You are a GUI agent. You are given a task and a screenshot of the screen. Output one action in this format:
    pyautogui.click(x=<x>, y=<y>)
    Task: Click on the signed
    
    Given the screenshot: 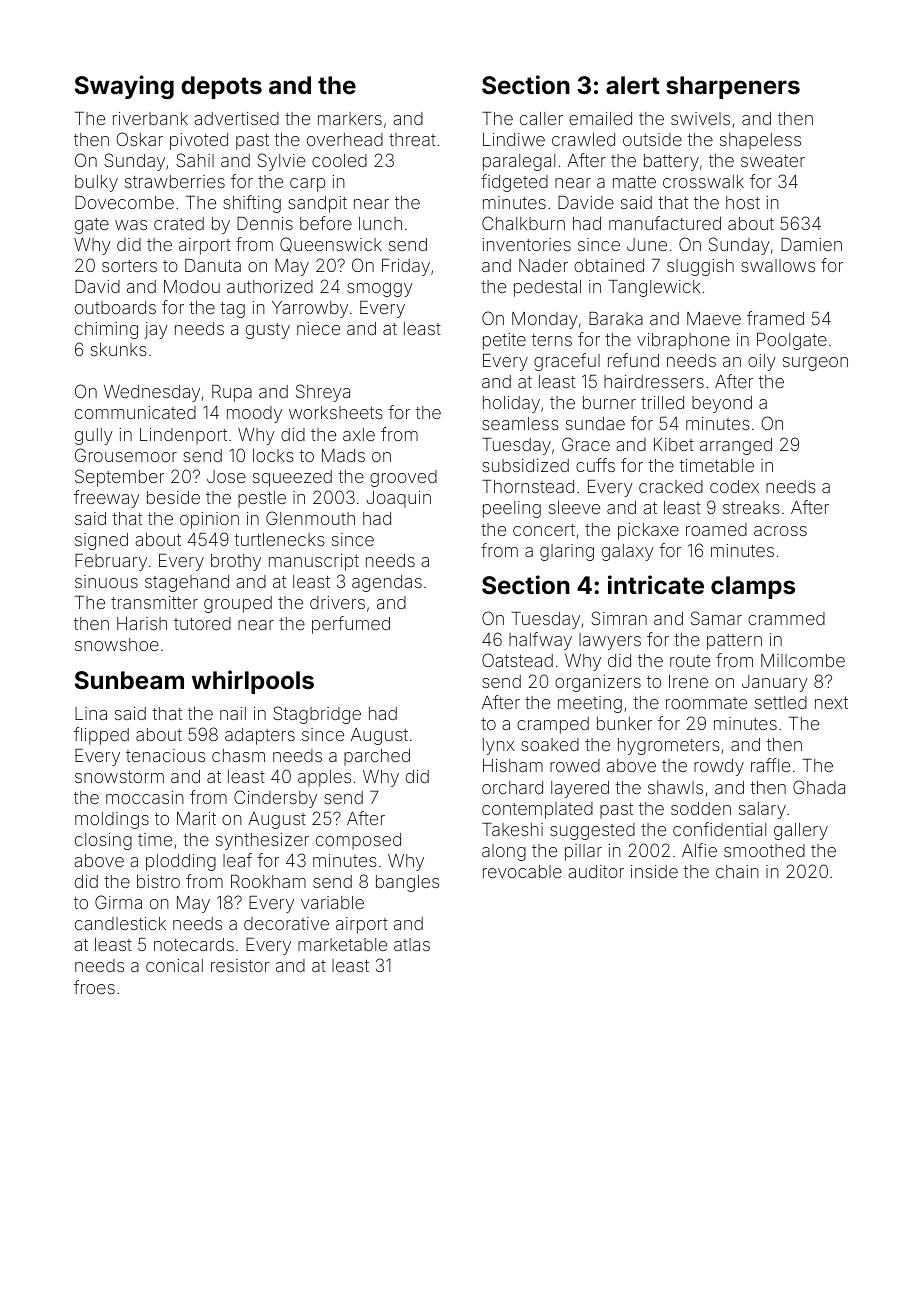 What is the action you would take?
    pyautogui.click(x=101, y=541)
